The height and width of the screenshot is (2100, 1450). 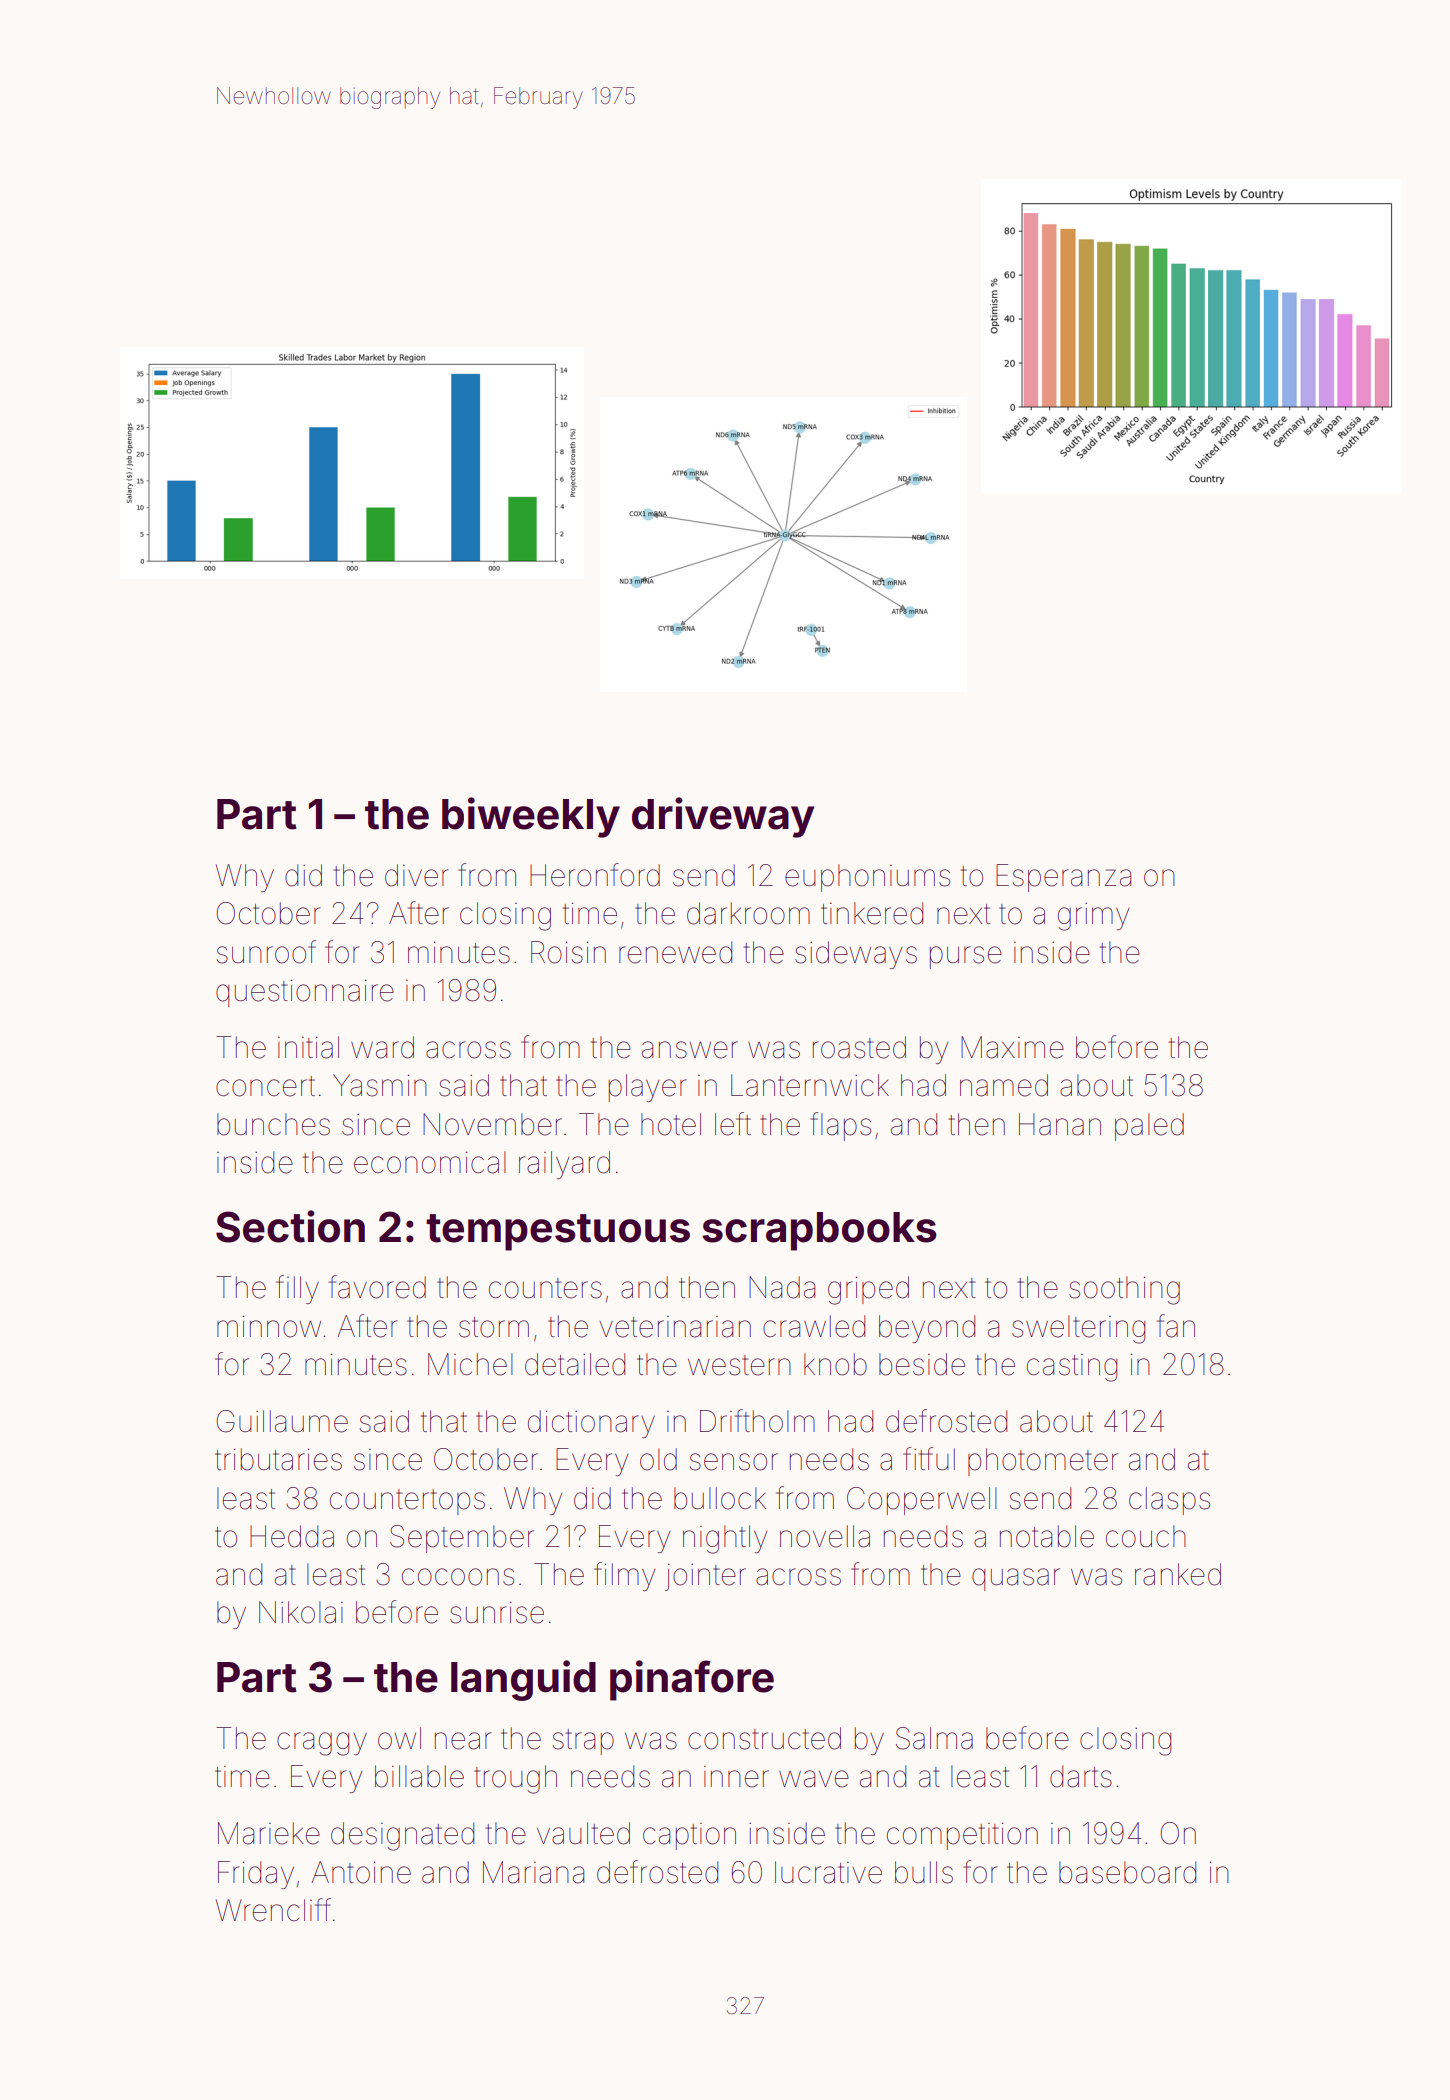 I want to click on fitful, so click(x=929, y=1458).
